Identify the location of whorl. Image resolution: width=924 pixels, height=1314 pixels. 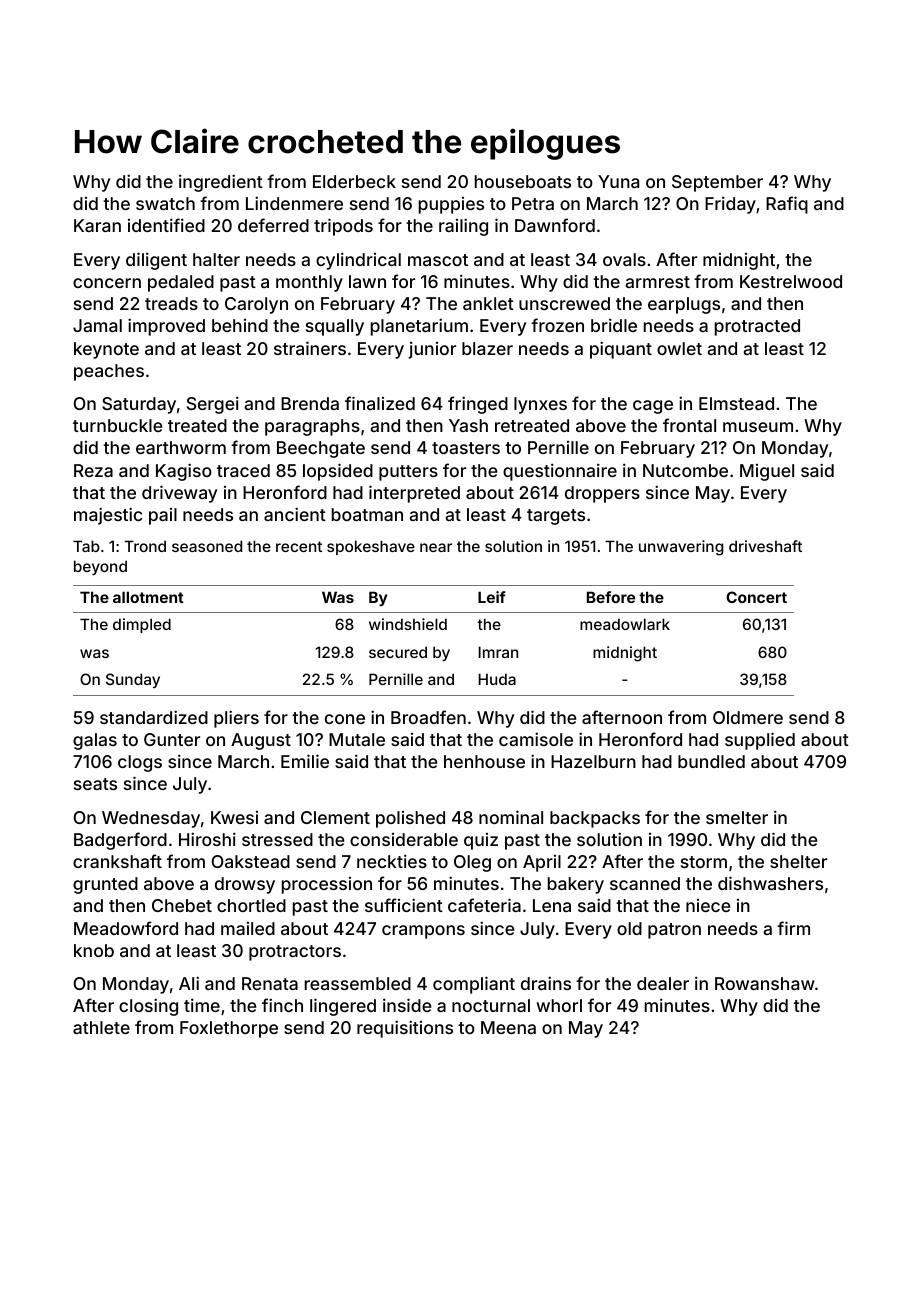
(559, 1005).
